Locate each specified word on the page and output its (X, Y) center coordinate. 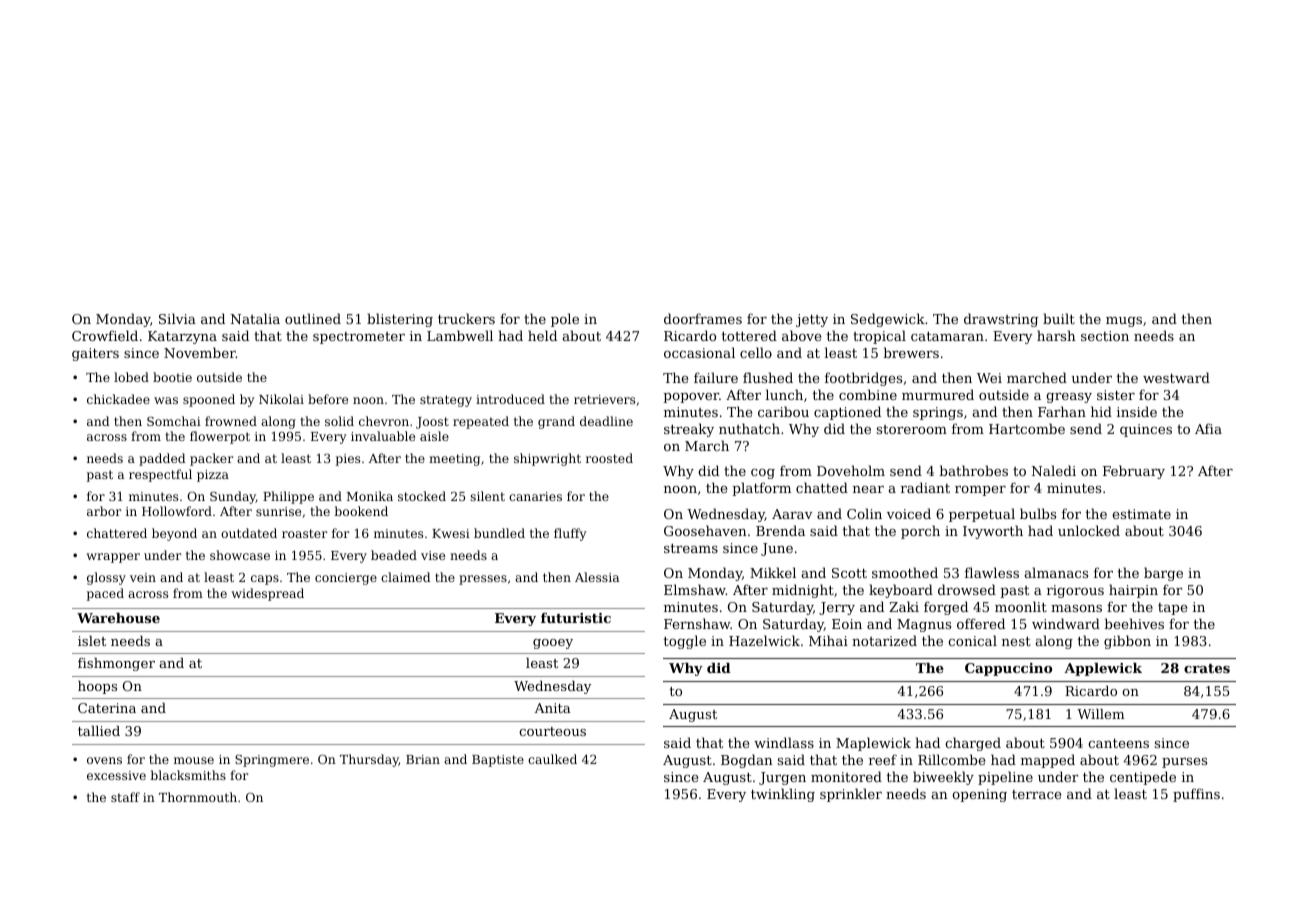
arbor (104, 511)
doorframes (703, 318)
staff (125, 797)
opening (979, 795)
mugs (1124, 322)
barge (1163, 574)
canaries (535, 496)
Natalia (255, 318)
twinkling (783, 795)
